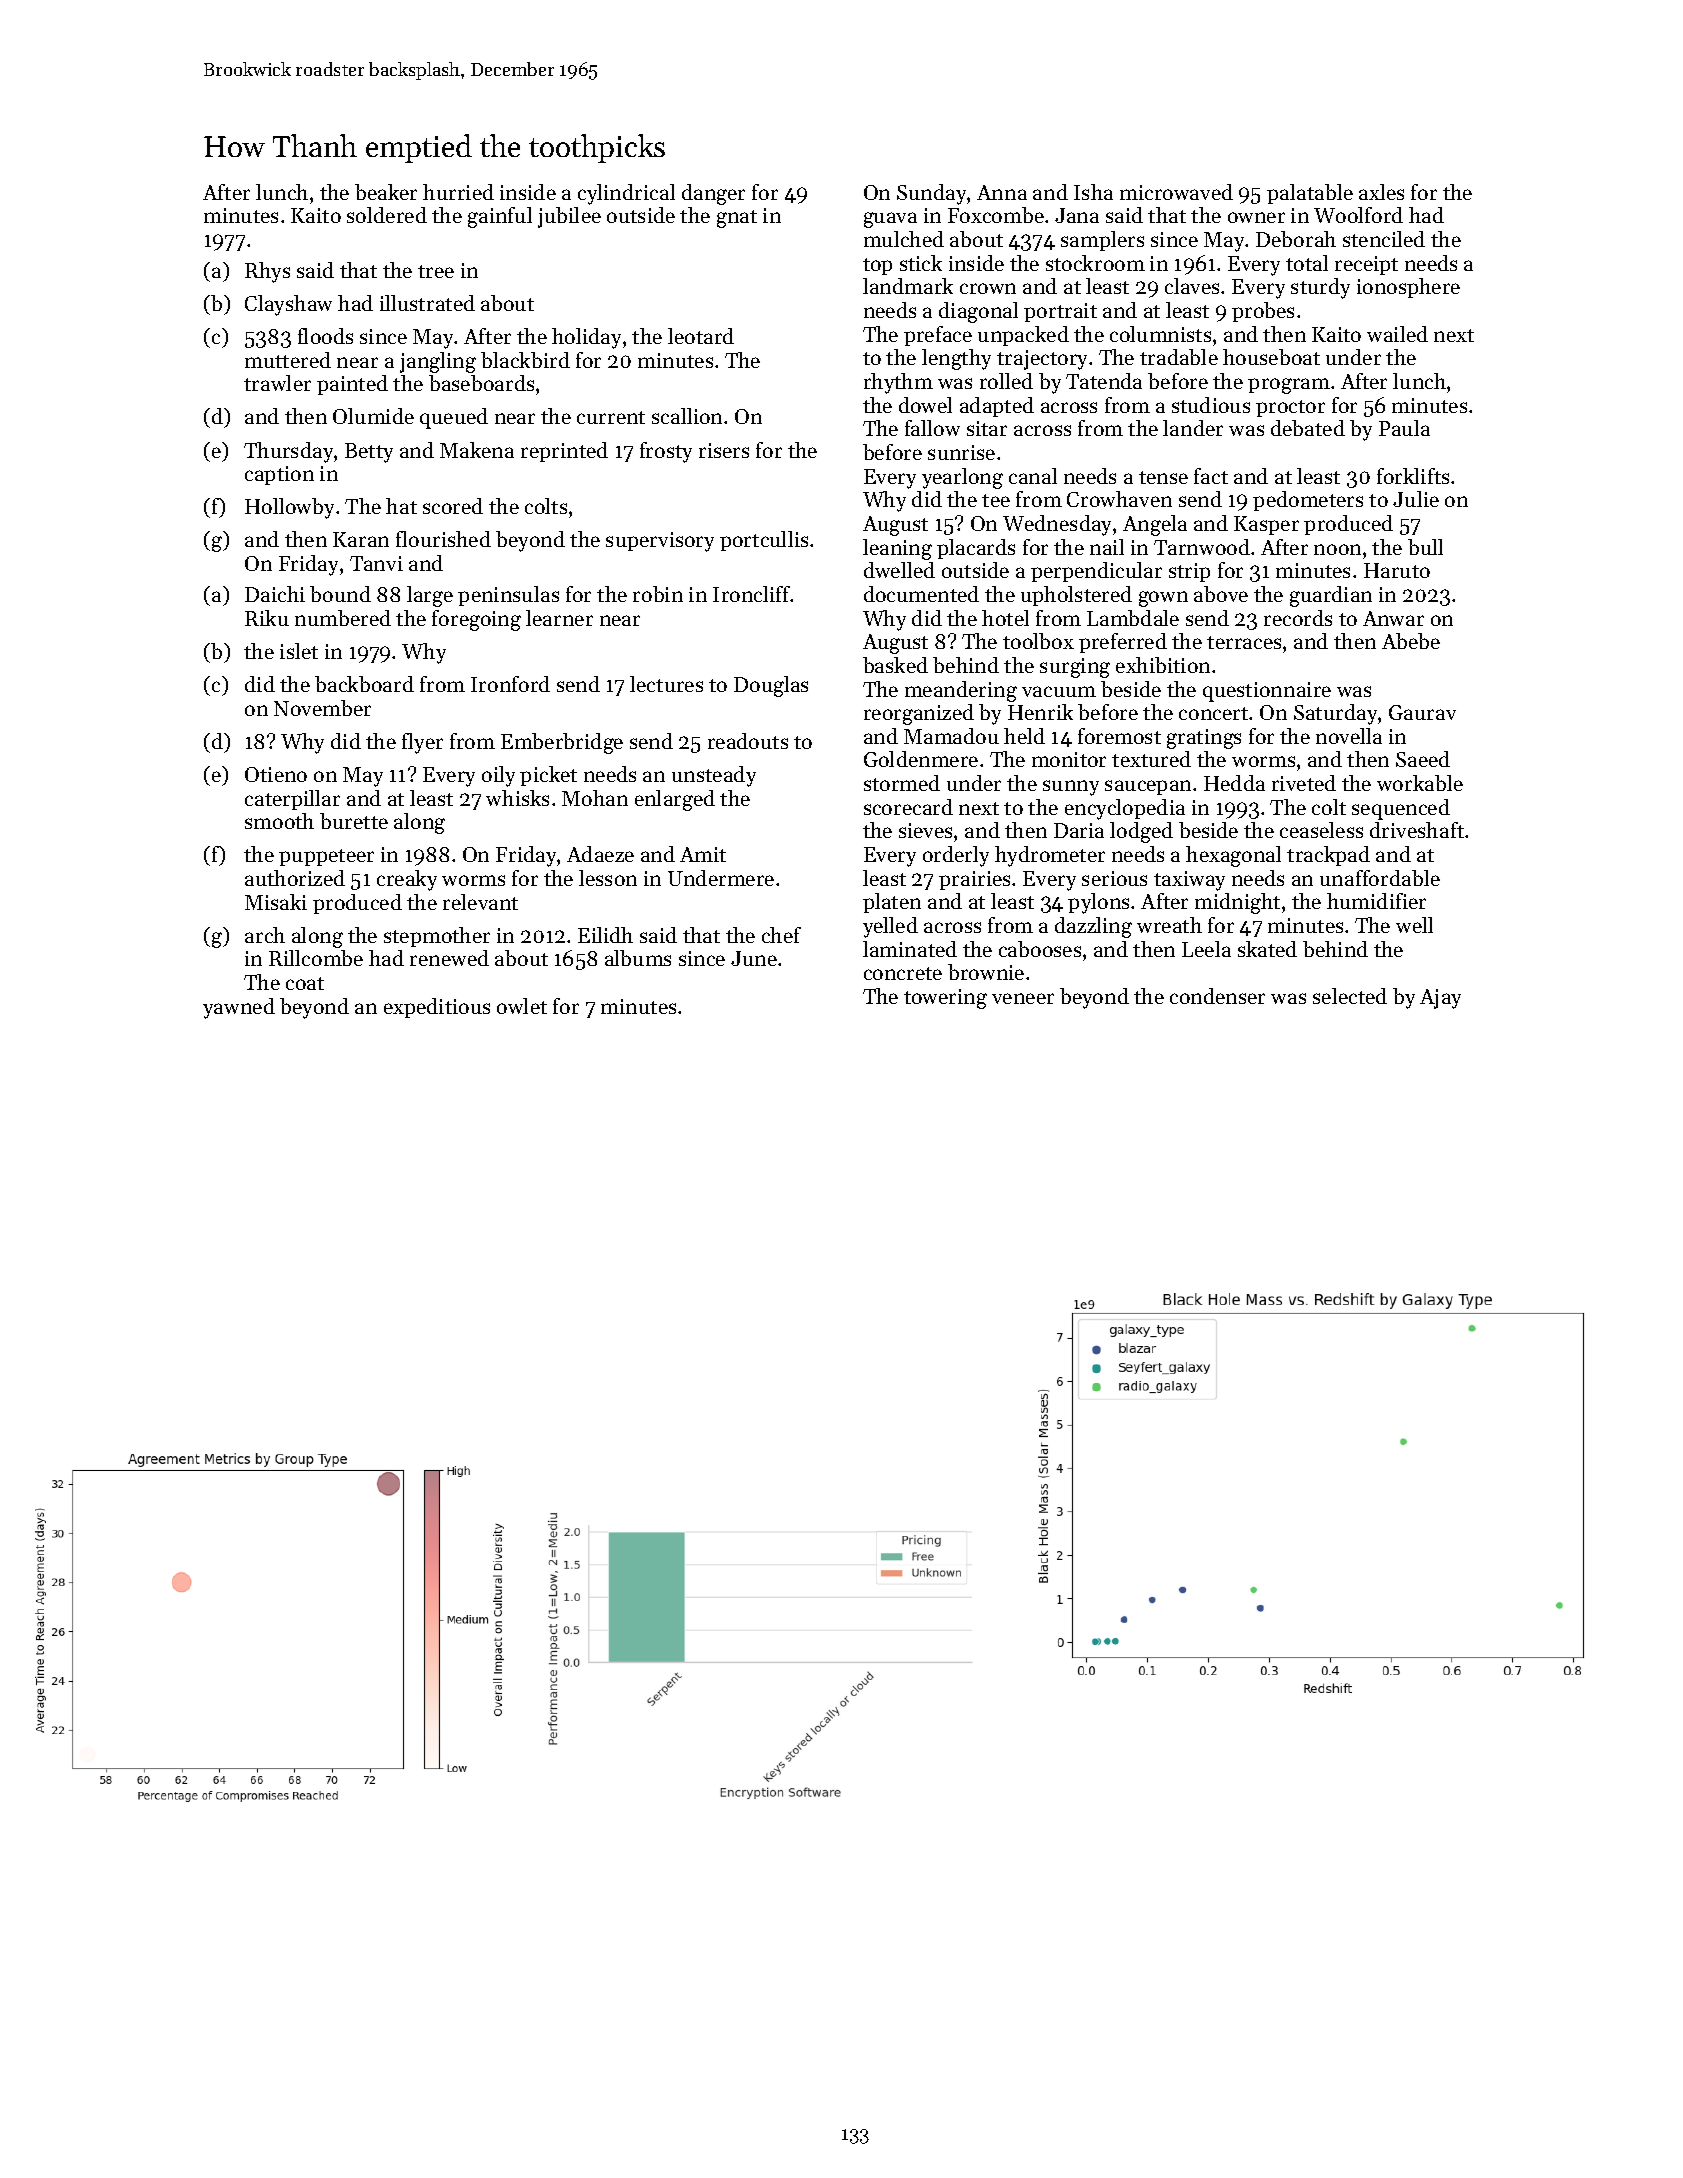 The width and height of the image is (1683, 2178). Describe the element at coordinates (1358, 215) in the image. I see `Woolford` at that location.
